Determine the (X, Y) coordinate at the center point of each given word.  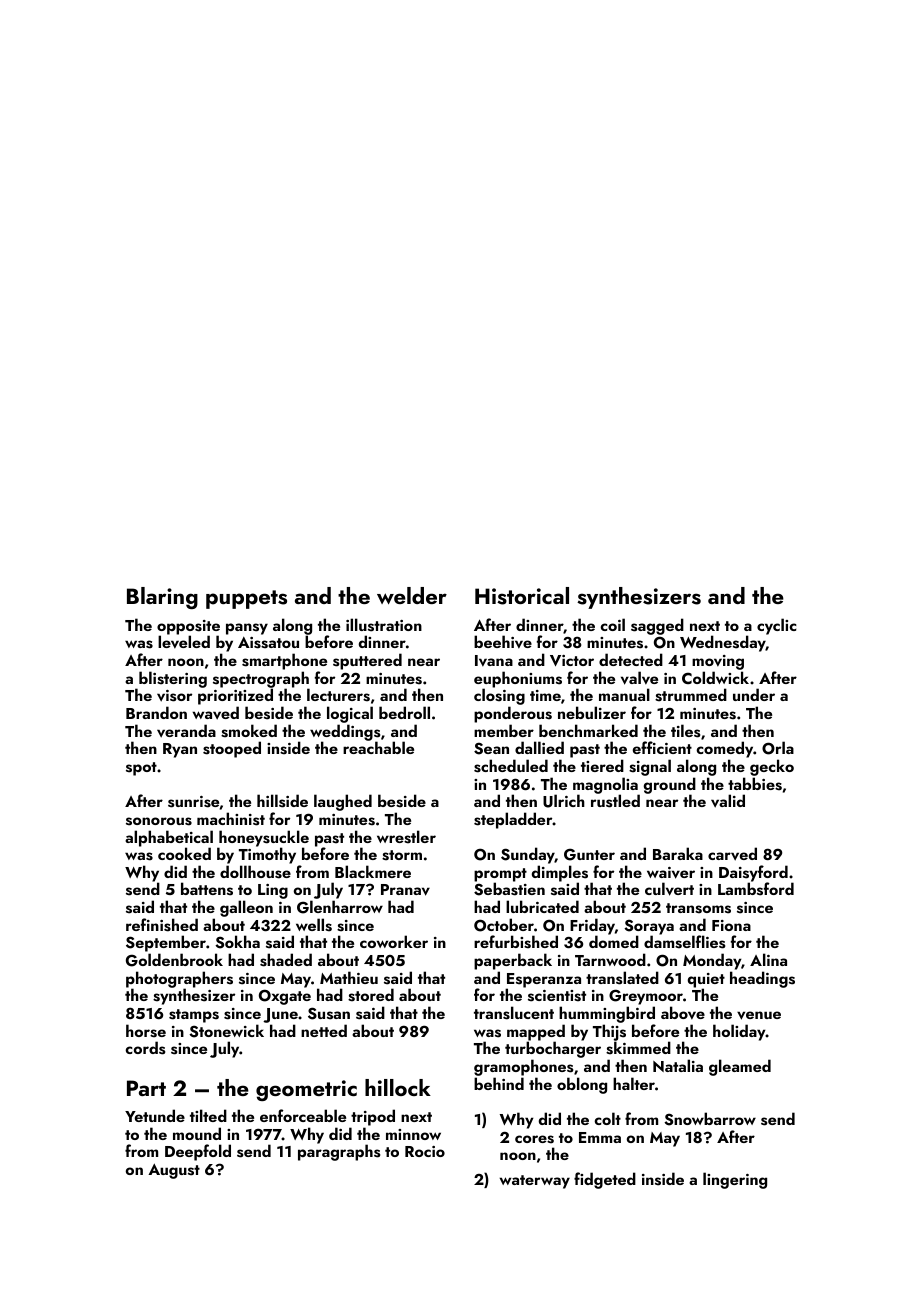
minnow (413, 1134)
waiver (671, 873)
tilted (208, 1115)
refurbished (516, 942)
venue (759, 1015)
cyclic (777, 626)
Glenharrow (340, 907)
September (166, 943)
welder (412, 595)
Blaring (162, 598)
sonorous (159, 821)
